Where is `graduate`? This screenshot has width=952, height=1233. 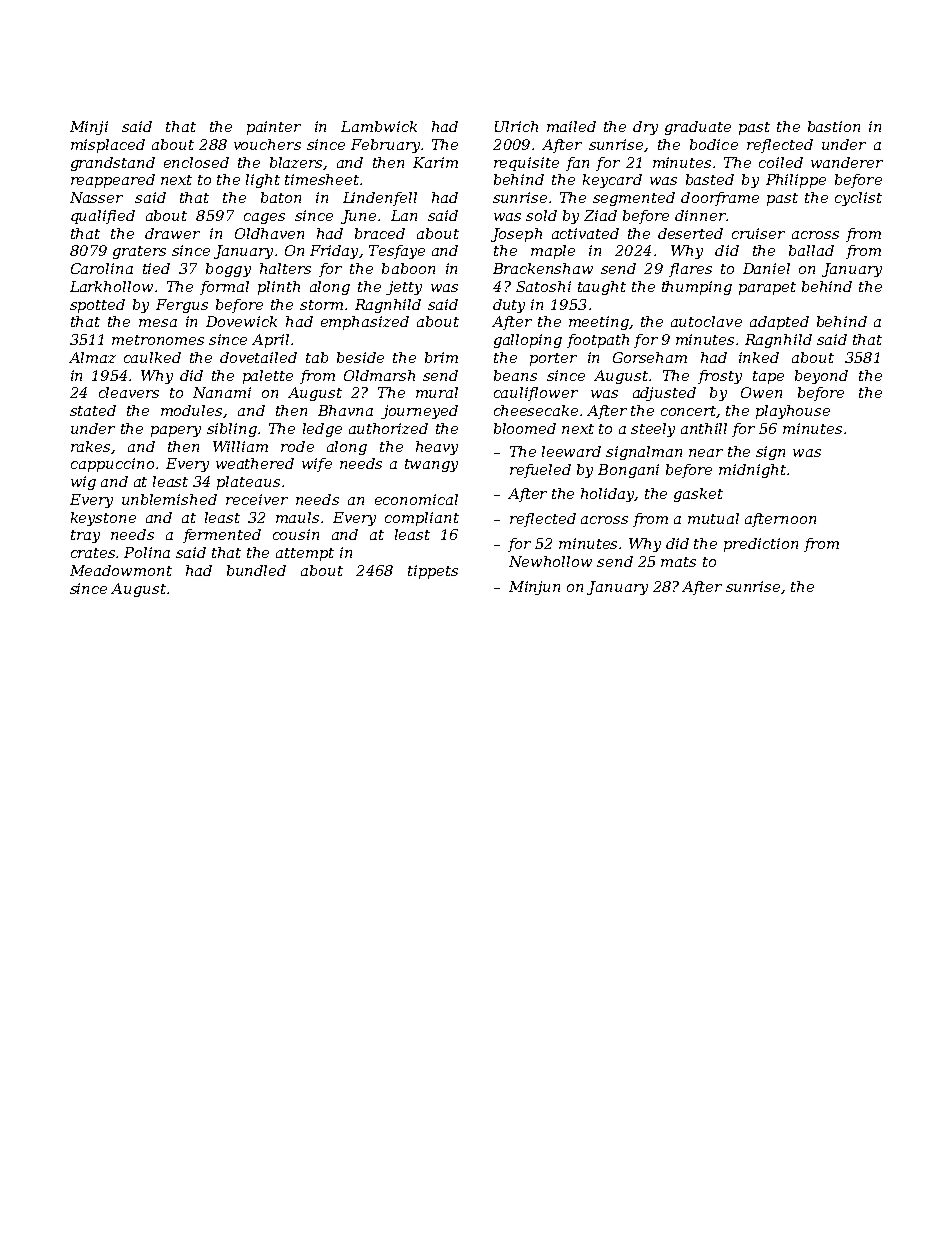 graduate is located at coordinates (698, 128).
